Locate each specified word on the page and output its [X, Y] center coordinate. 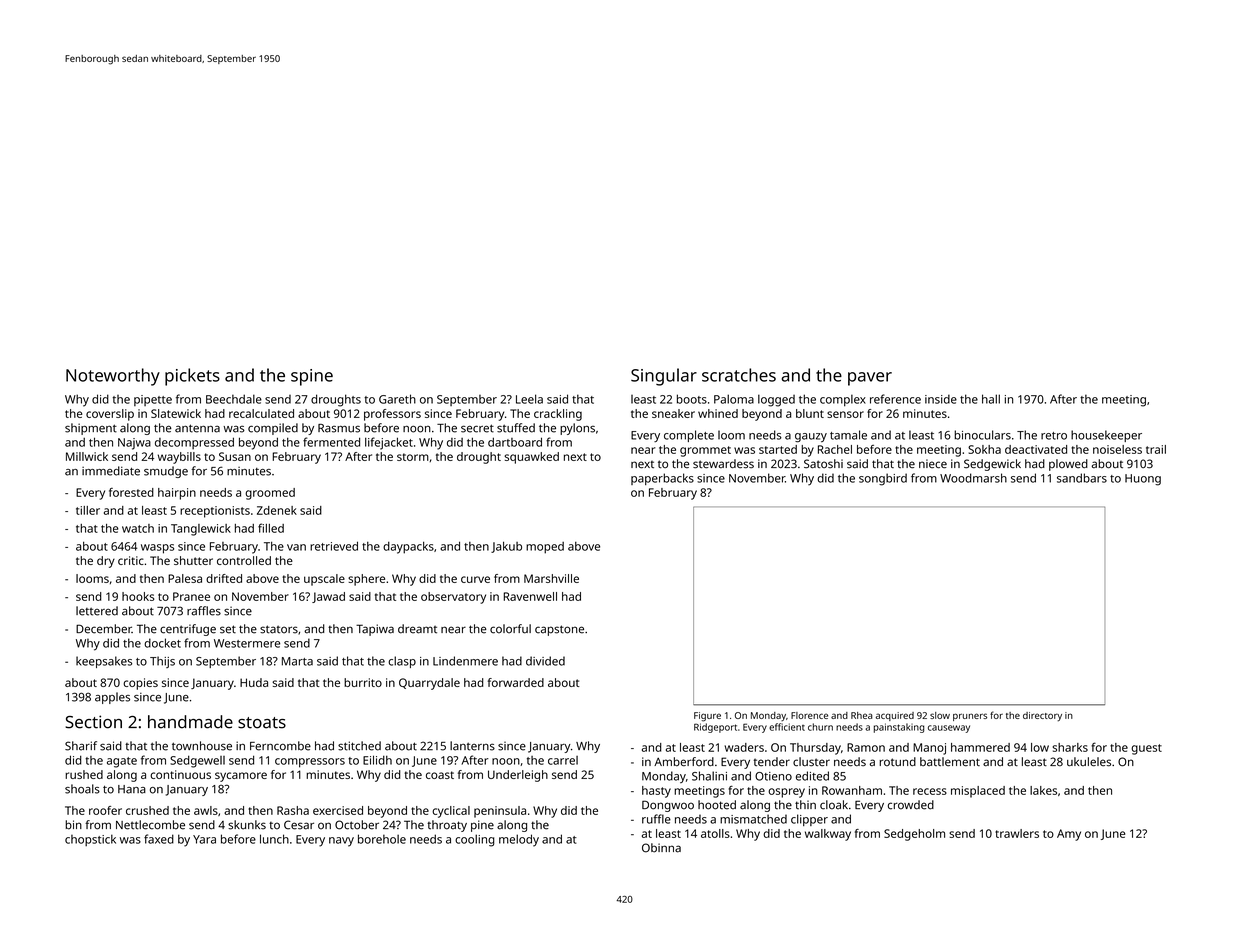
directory [1042, 717]
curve [475, 579]
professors [392, 415]
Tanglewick [201, 530]
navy [341, 842]
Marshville [551, 578]
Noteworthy [113, 377]
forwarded [515, 682]
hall [991, 399]
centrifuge [188, 630]
